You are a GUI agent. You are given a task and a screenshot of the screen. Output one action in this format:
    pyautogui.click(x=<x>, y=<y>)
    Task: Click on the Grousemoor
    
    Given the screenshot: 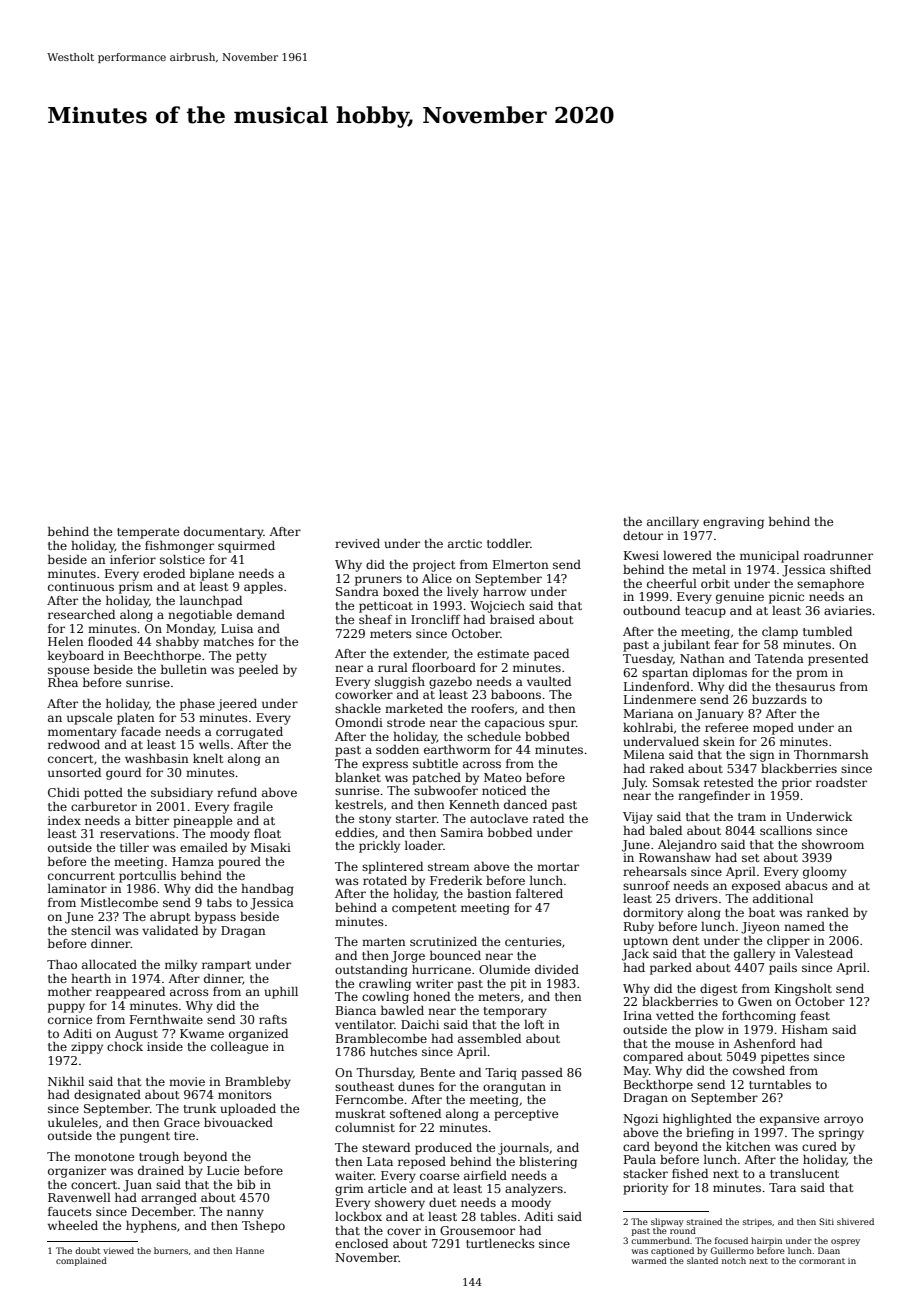 What is the action you would take?
    pyautogui.click(x=477, y=1230)
